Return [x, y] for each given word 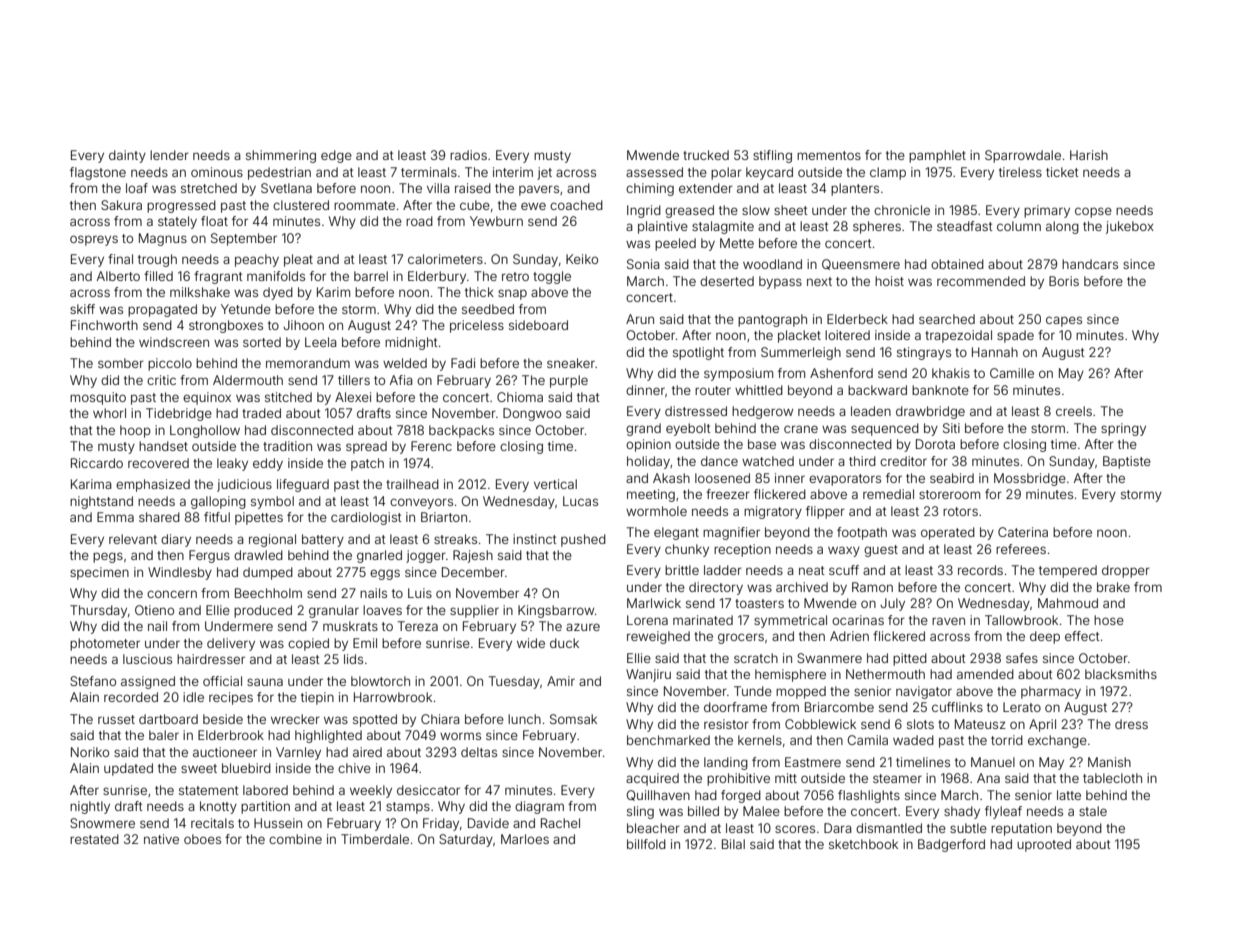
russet [116, 719]
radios [468, 155]
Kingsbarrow [556, 611]
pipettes [259, 518]
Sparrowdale [1023, 156]
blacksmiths [1121, 674]
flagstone [98, 173]
